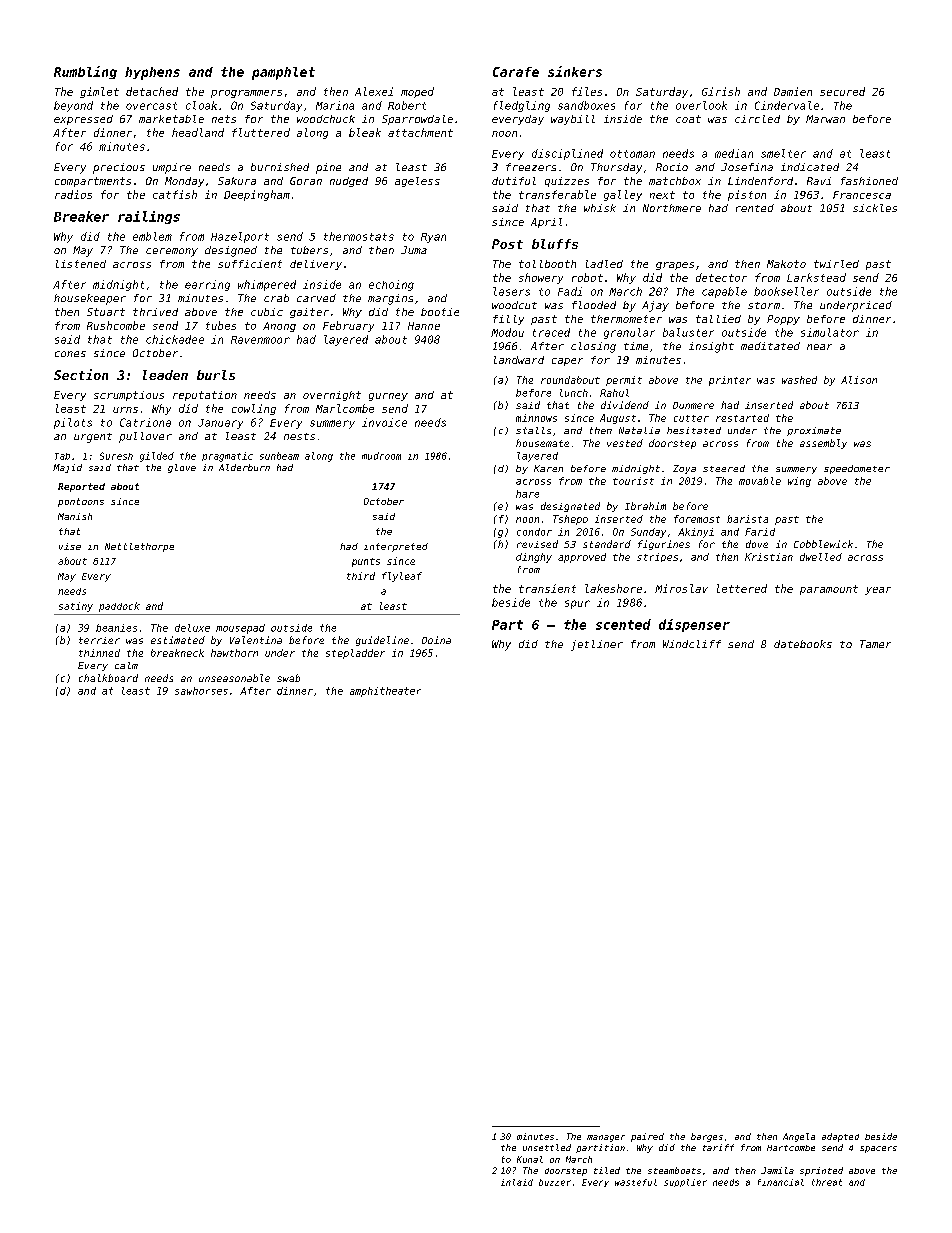  Describe the element at coordinates (859, 380) in the document. I see `Alison` at that location.
